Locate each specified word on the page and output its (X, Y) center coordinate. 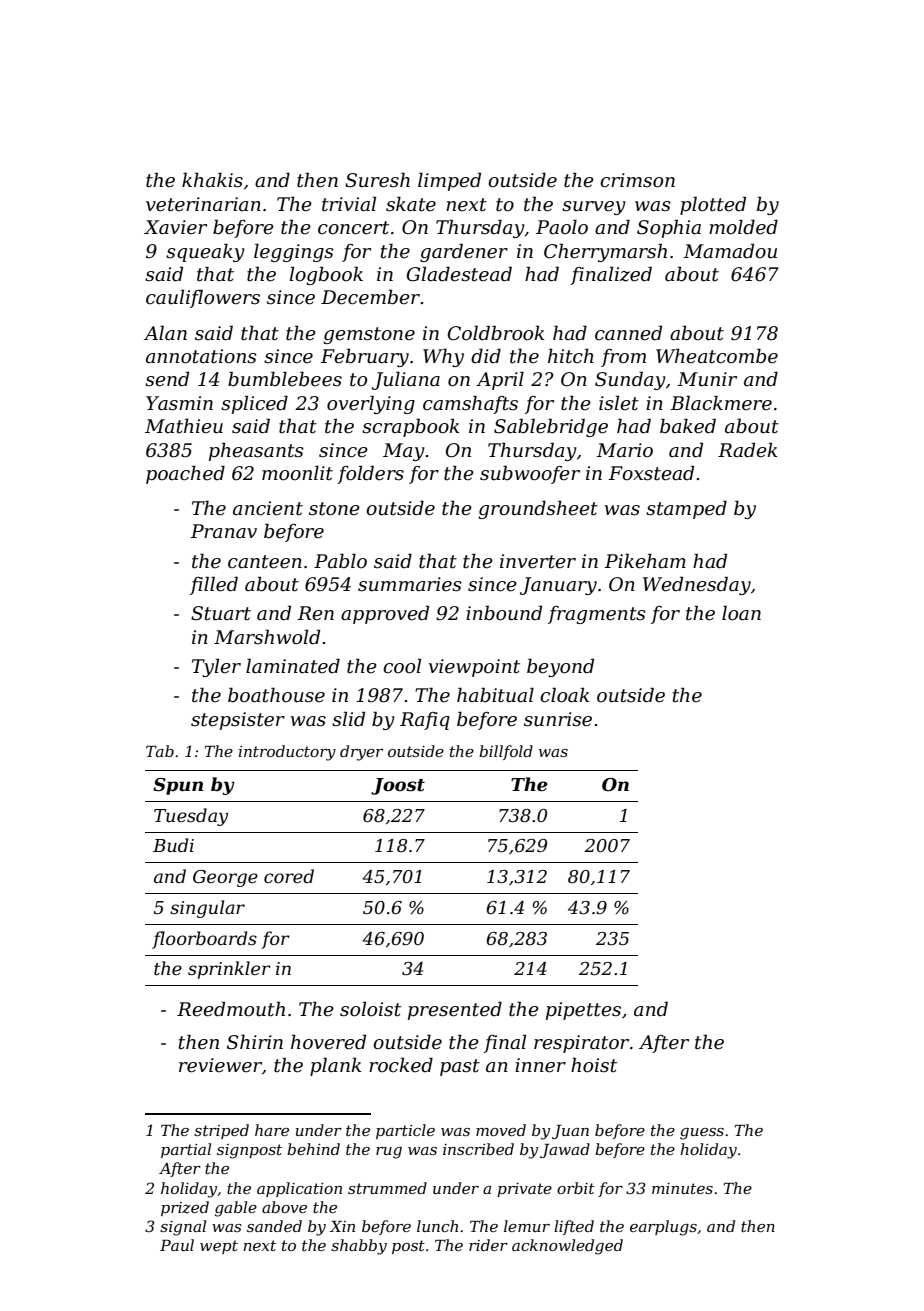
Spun (178, 786)
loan (741, 613)
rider (488, 1245)
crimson (637, 180)
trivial (349, 204)
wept (219, 1247)
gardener (464, 252)
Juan (570, 1132)
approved (385, 614)
